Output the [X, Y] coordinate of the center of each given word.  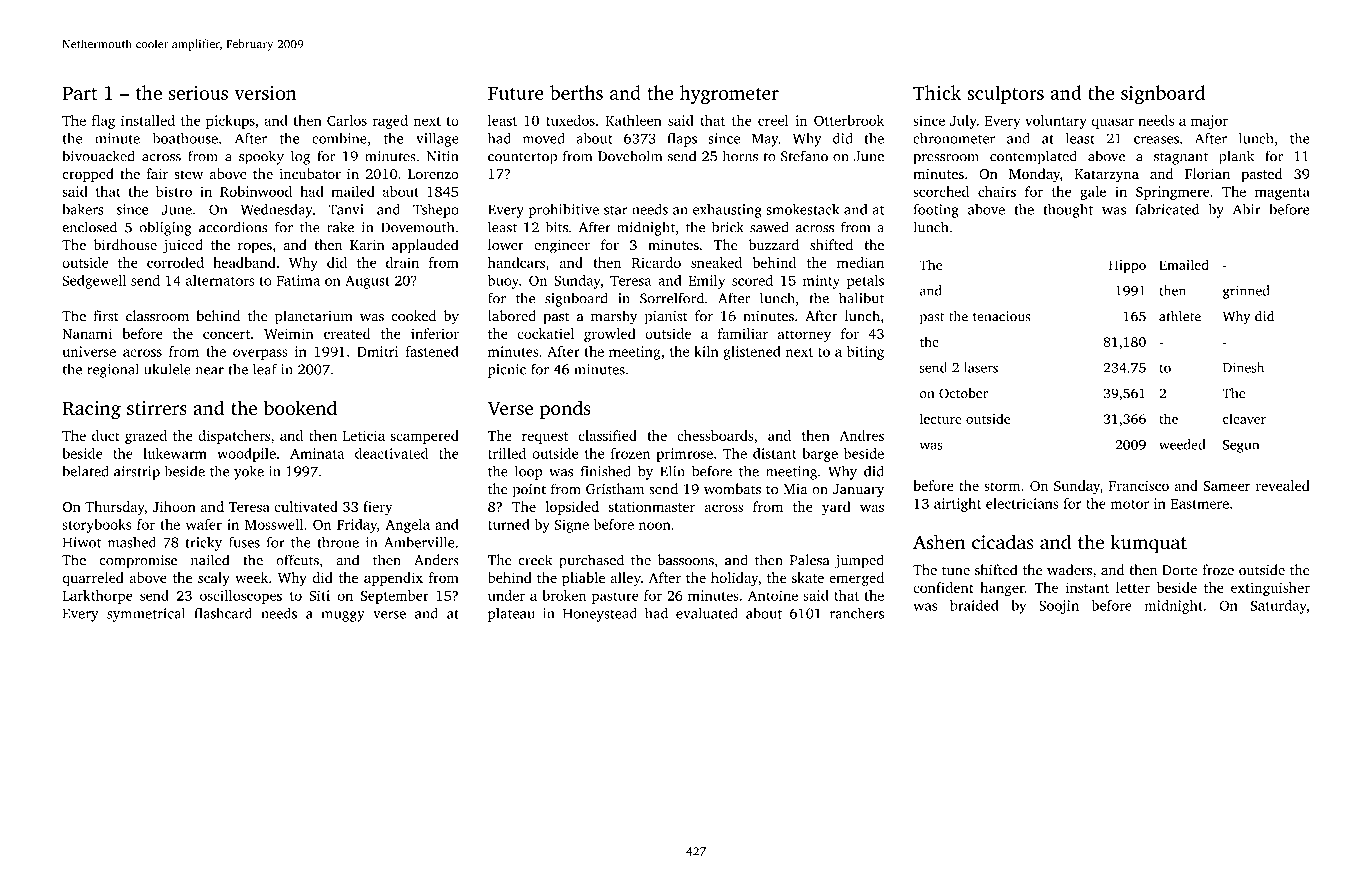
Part [80, 93]
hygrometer [729, 94]
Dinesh [1243, 367]
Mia [795, 489]
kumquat [1149, 544]
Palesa [809, 560]
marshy [614, 317]
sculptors [1005, 94]
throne [338, 542]
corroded [175, 262]
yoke [249, 472]
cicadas [1003, 542]
